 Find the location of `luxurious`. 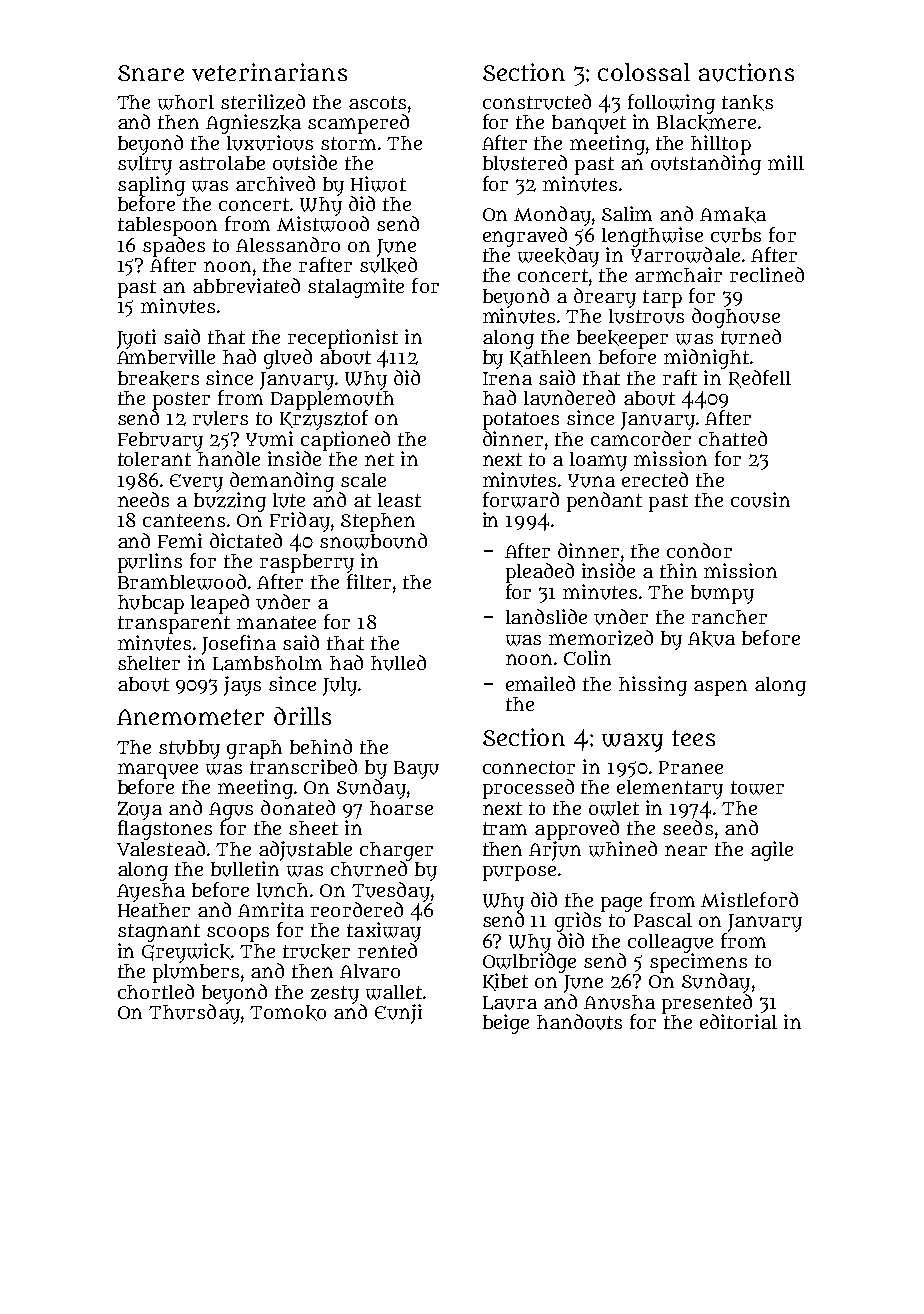

luxurious is located at coordinates (270, 143).
